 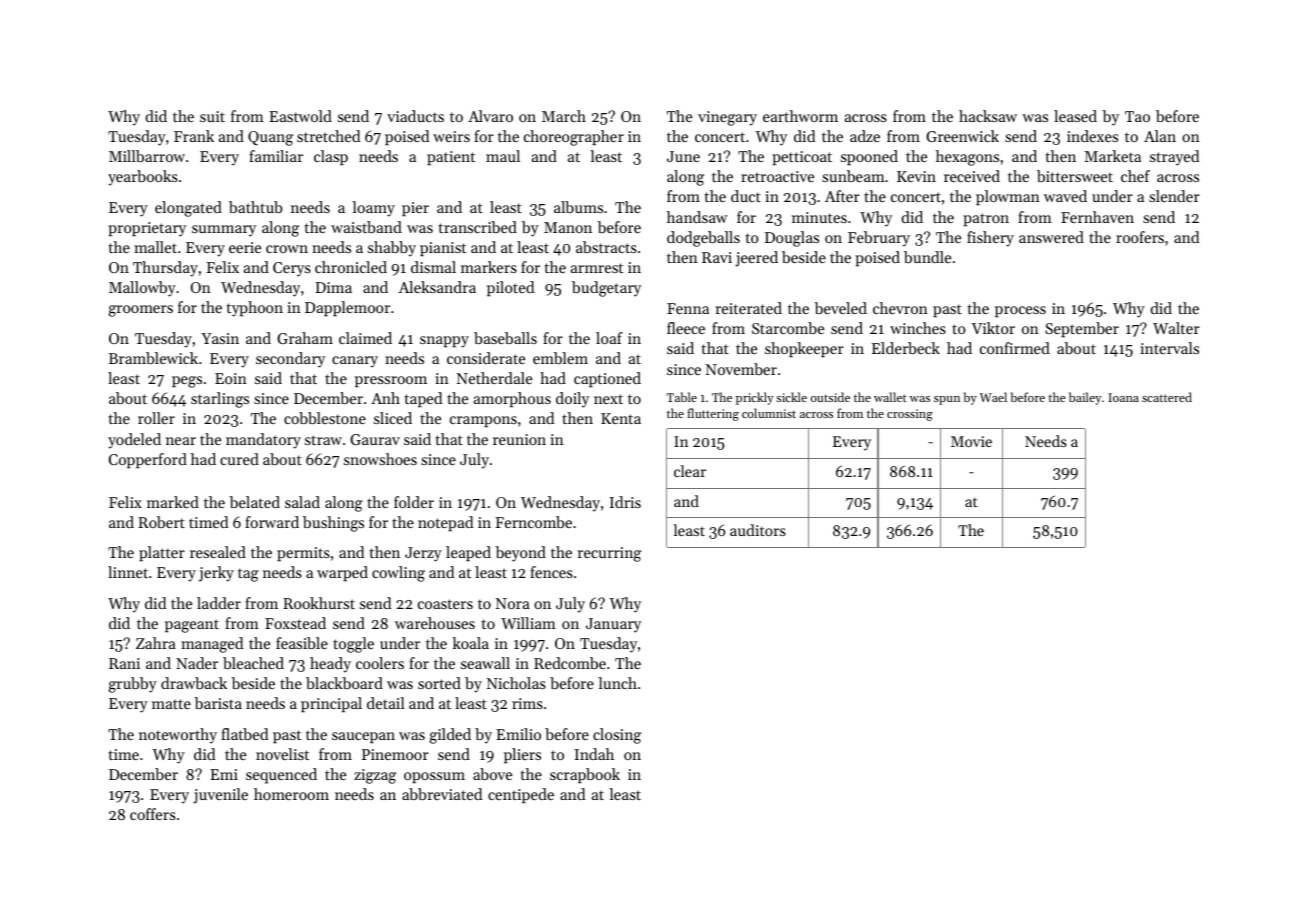 I want to click on familiar, so click(x=276, y=156).
